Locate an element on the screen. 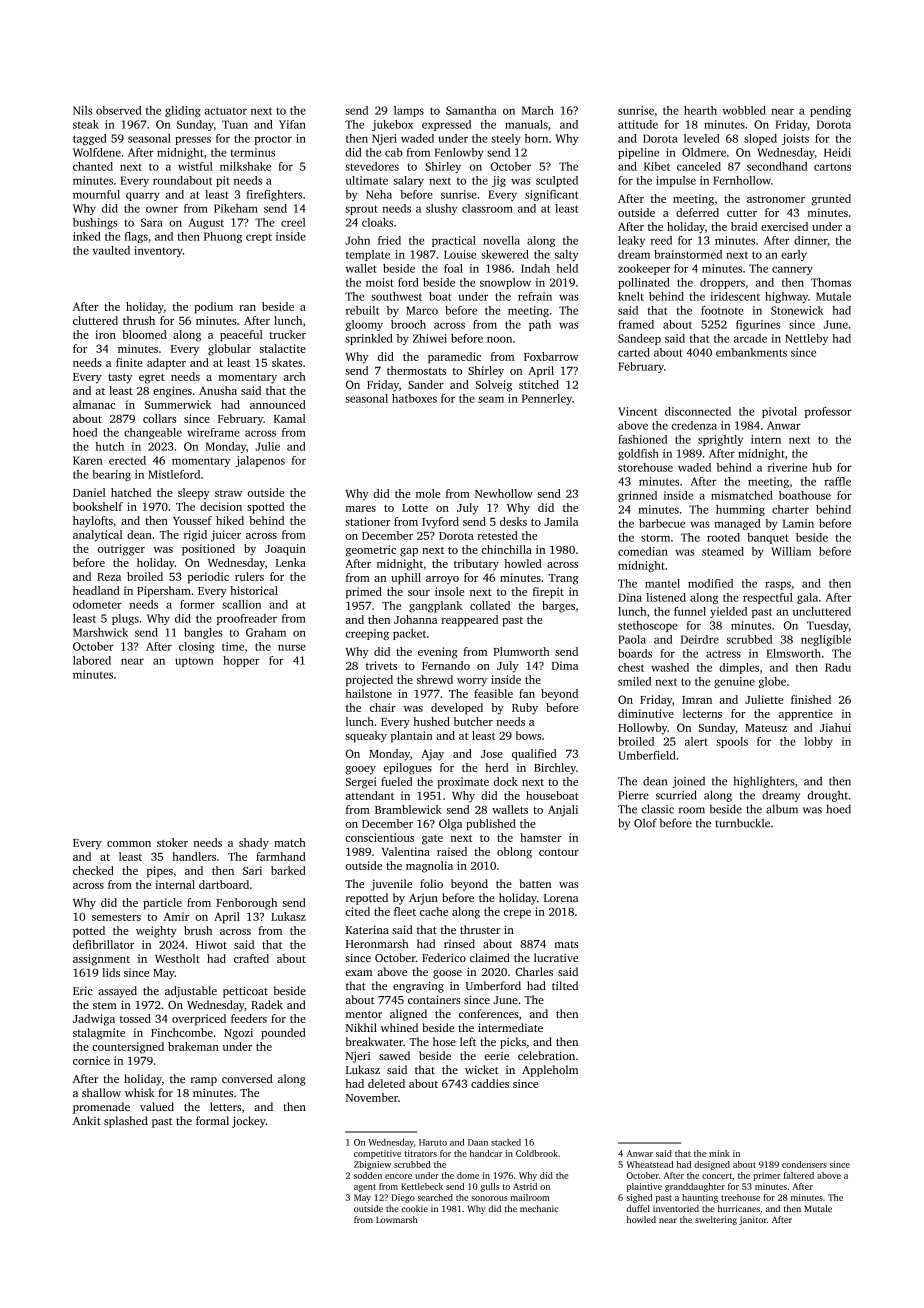 This screenshot has width=924, height=1308. mink is located at coordinates (719, 1153).
